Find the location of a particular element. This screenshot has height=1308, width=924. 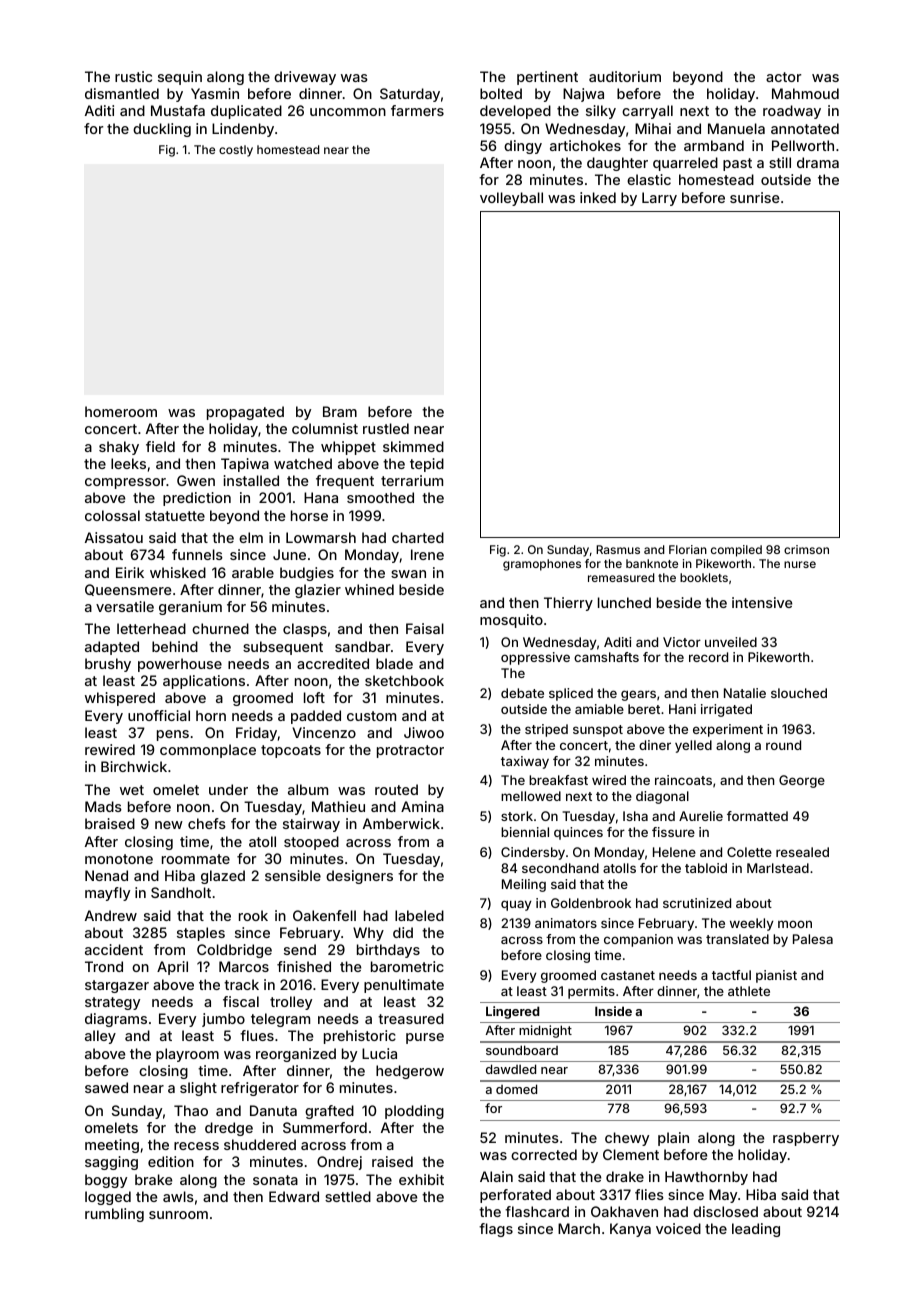

Yasmin is located at coordinates (215, 93).
